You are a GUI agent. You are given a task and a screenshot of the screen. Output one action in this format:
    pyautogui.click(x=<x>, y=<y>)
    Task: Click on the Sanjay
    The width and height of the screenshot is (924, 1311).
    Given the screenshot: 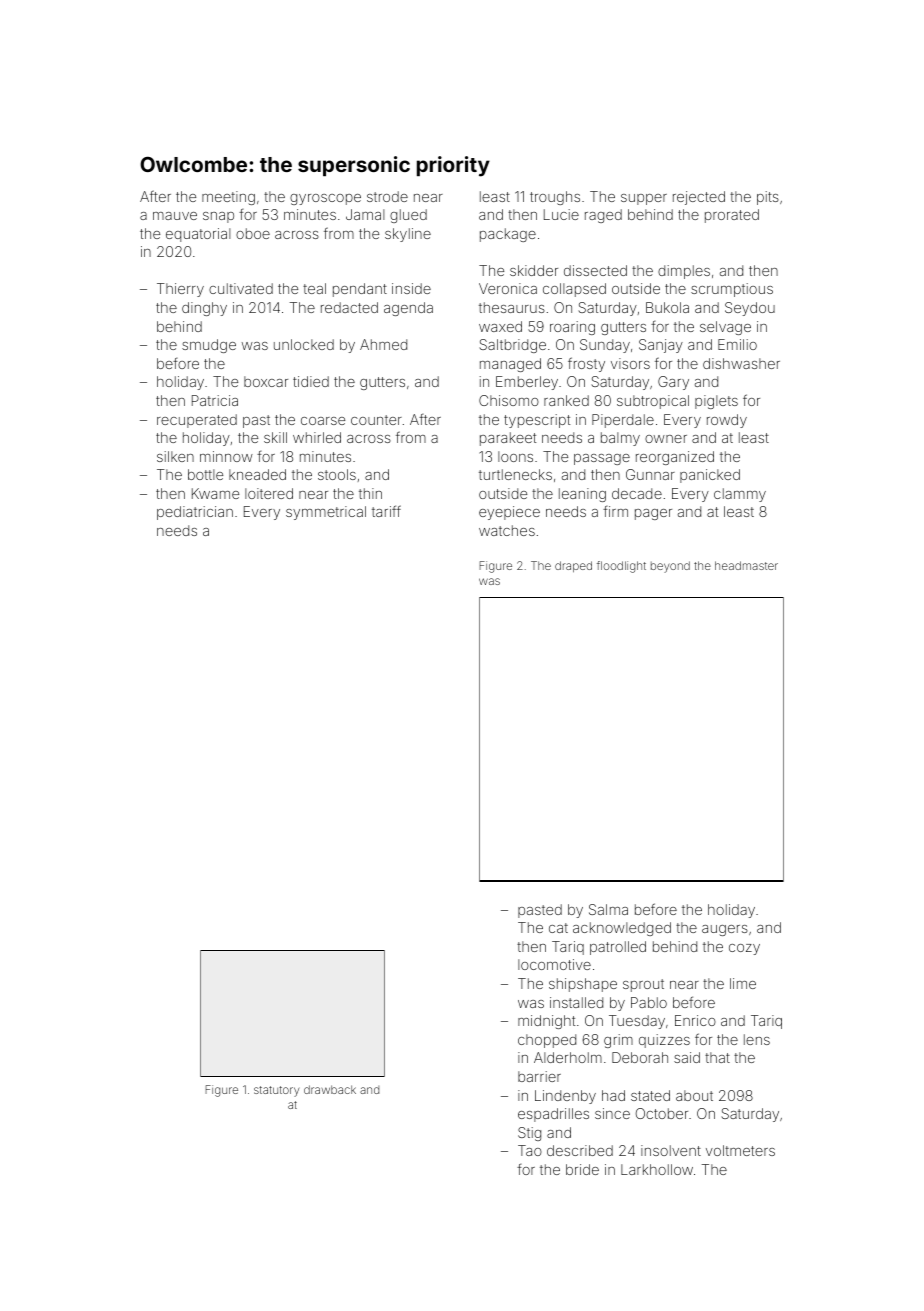 What is the action you would take?
    pyautogui.click(x=661, y=346)
